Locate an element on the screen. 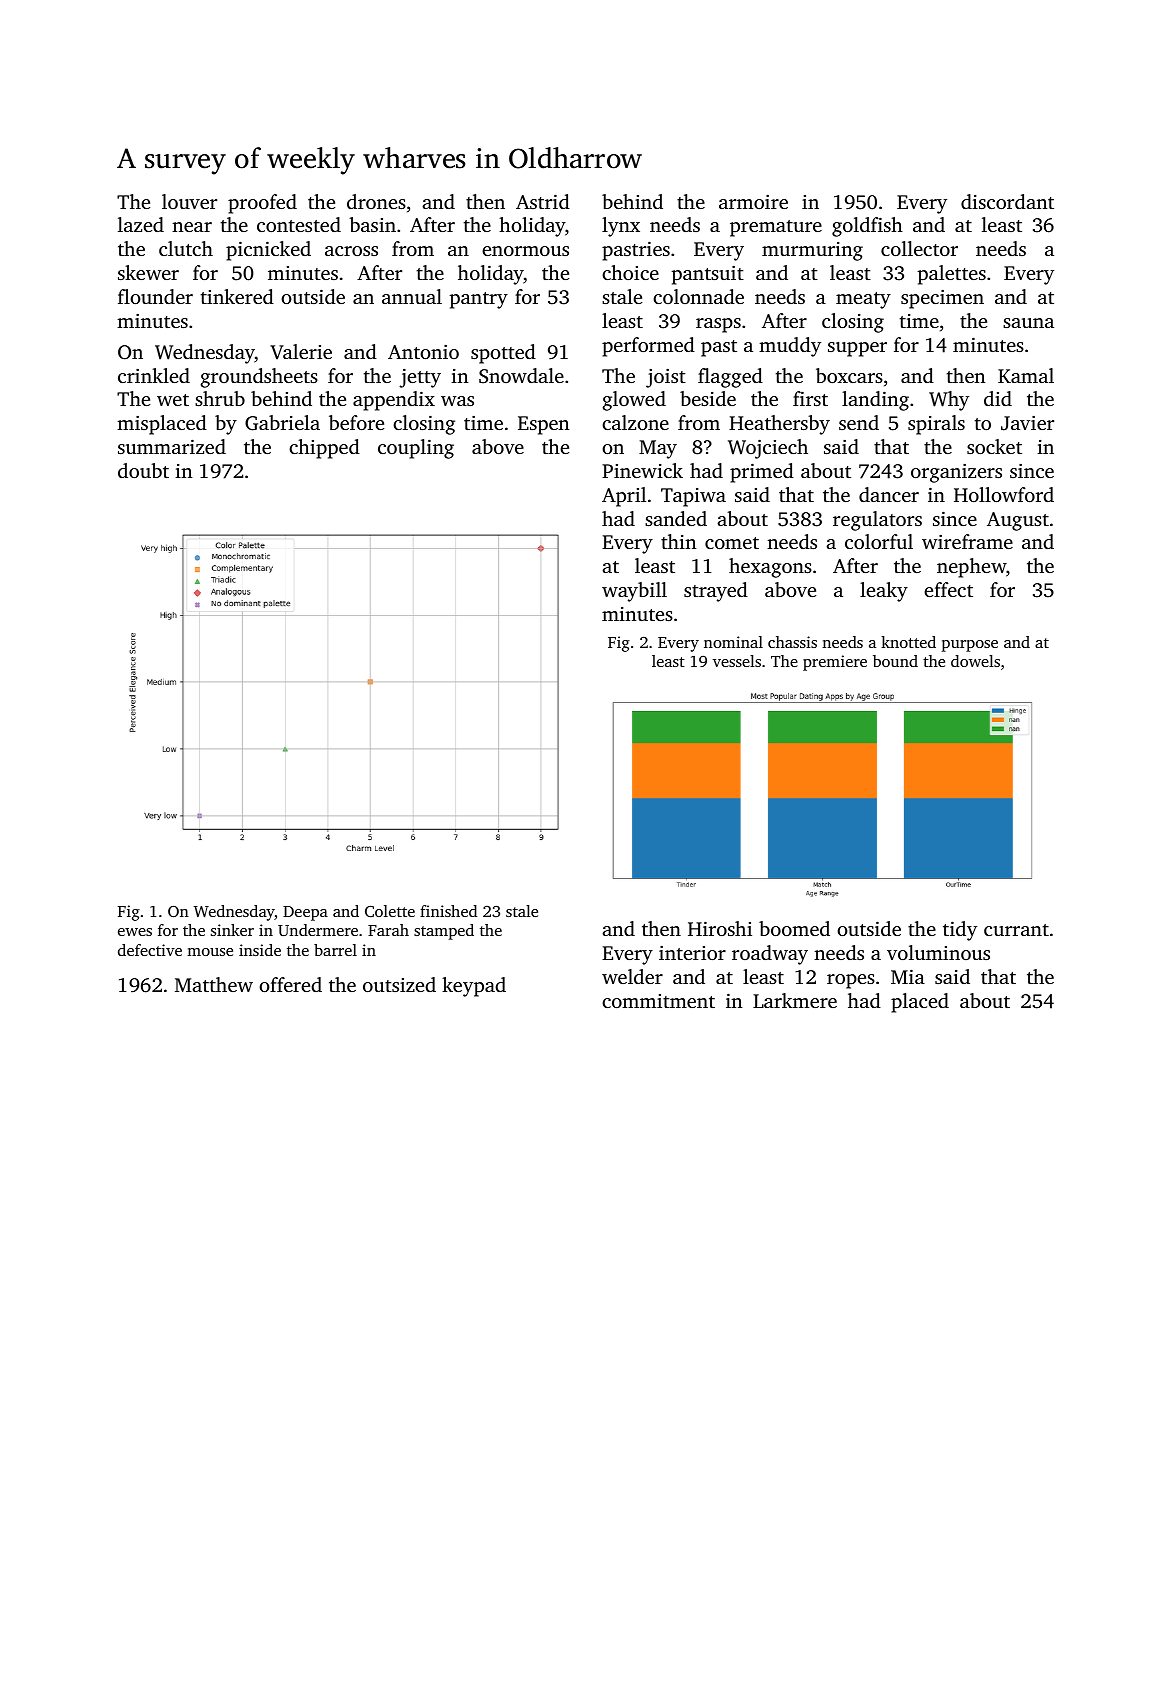 Image resolution: width=1172 pixels, height=1697 pixels. interior is located at coordinates (692, 953).
